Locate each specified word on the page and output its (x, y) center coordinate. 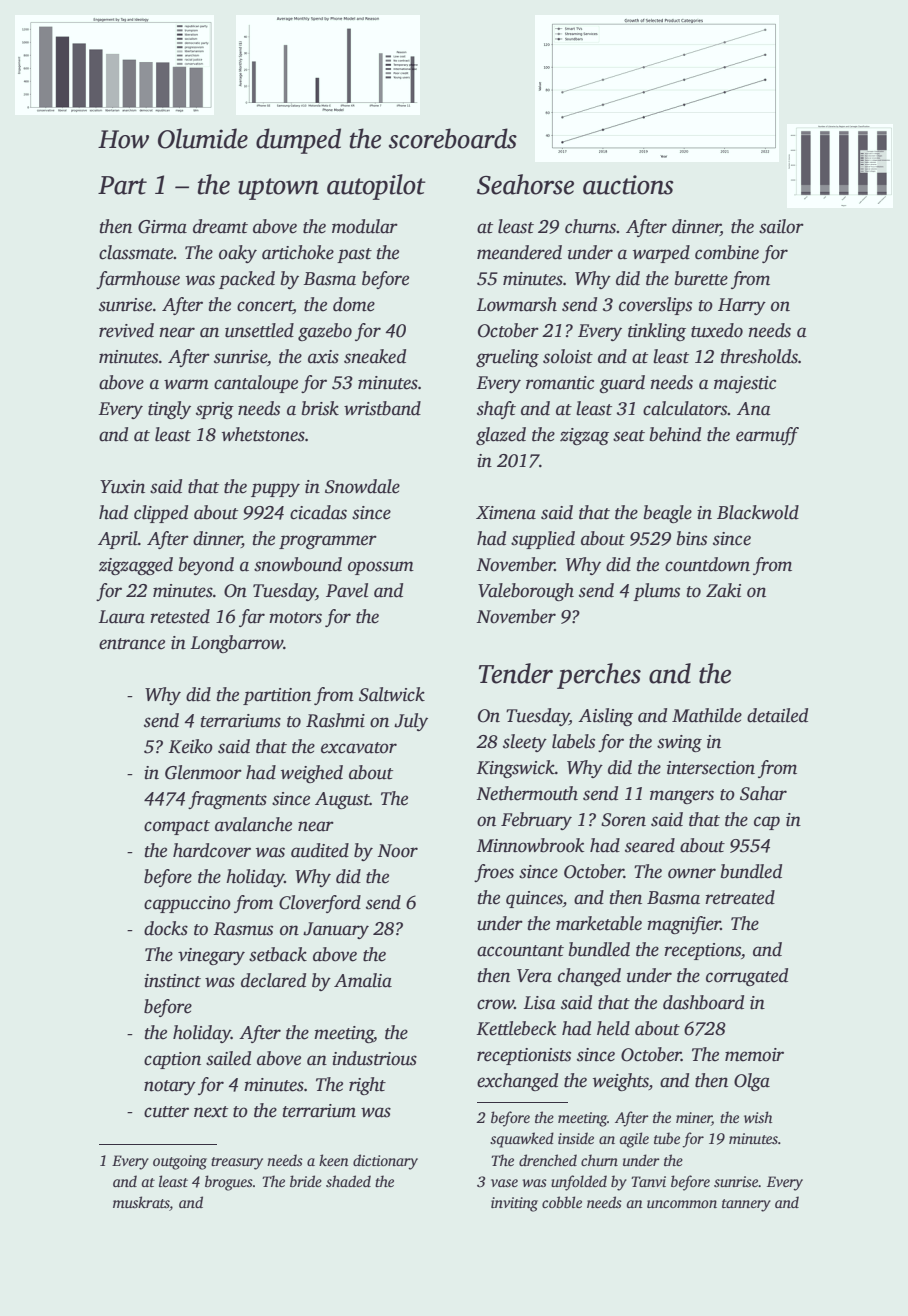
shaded (348, 1181)
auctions (628, 185)
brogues (229, 1183)
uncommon (682, 1204)
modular (365, 226)
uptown (278, 189)
